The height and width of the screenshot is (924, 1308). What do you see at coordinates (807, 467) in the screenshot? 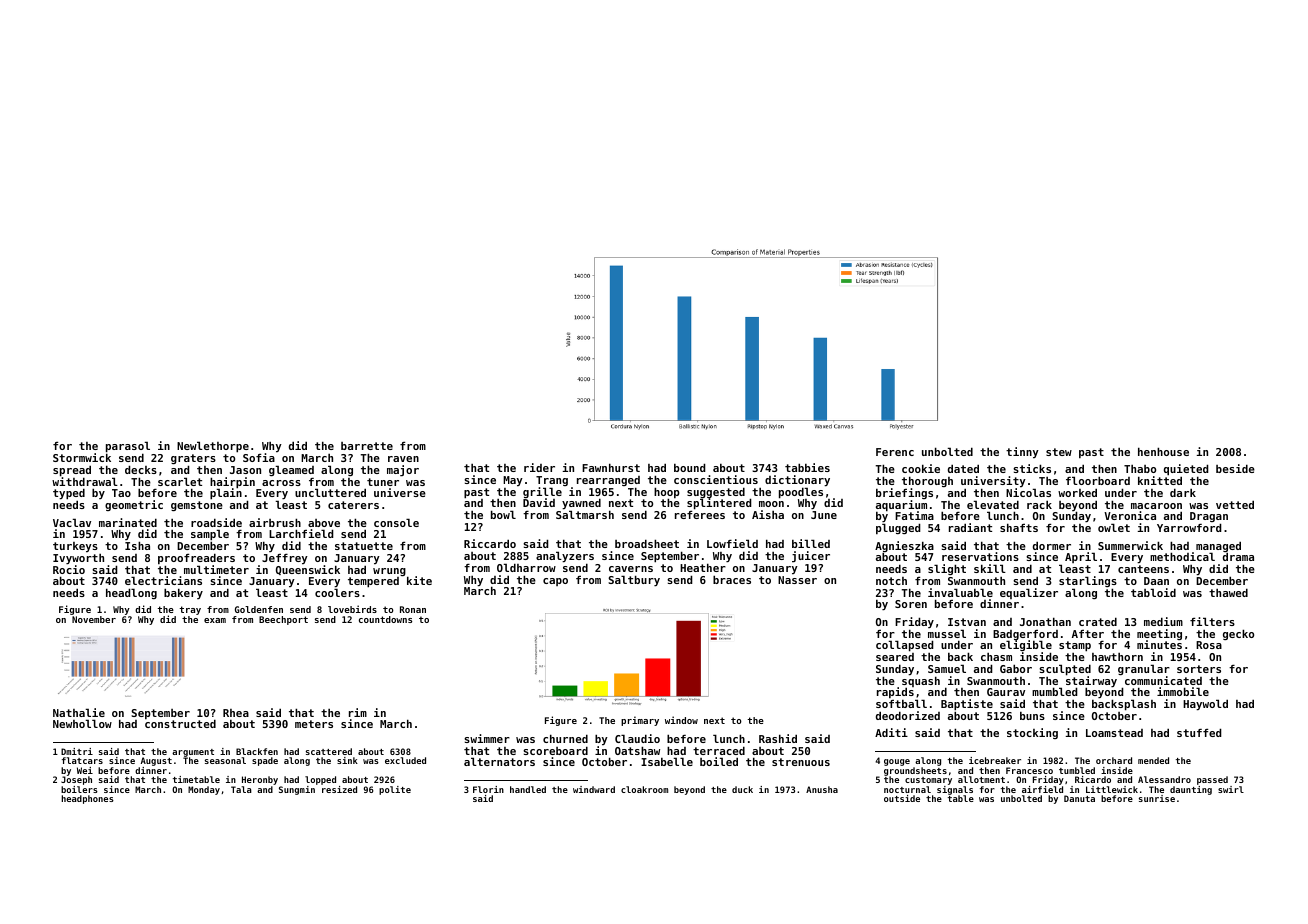
I see `tabbies` at bounding box center [807, 467].
